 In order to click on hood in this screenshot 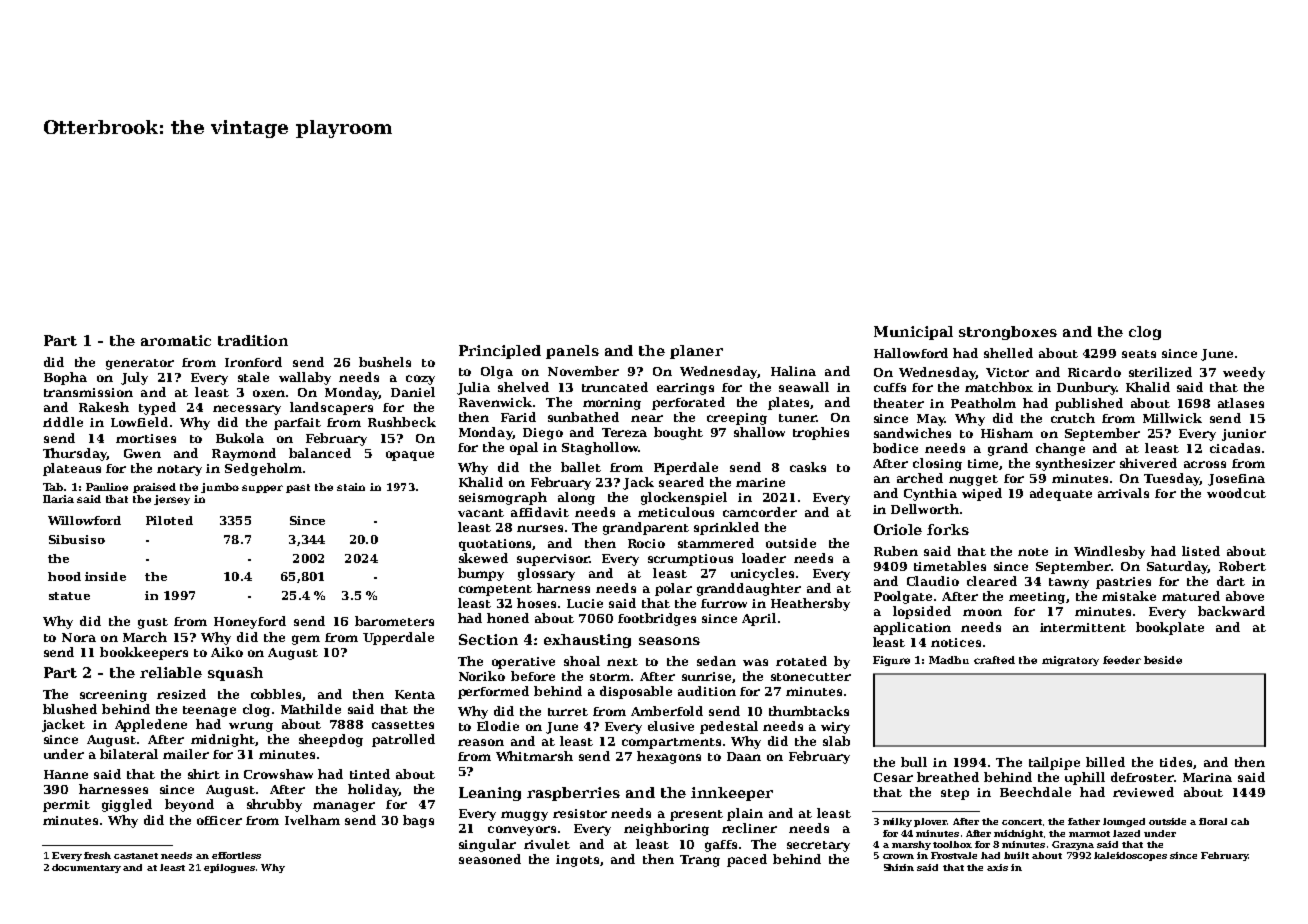, I will do `click(64, 576)`.
